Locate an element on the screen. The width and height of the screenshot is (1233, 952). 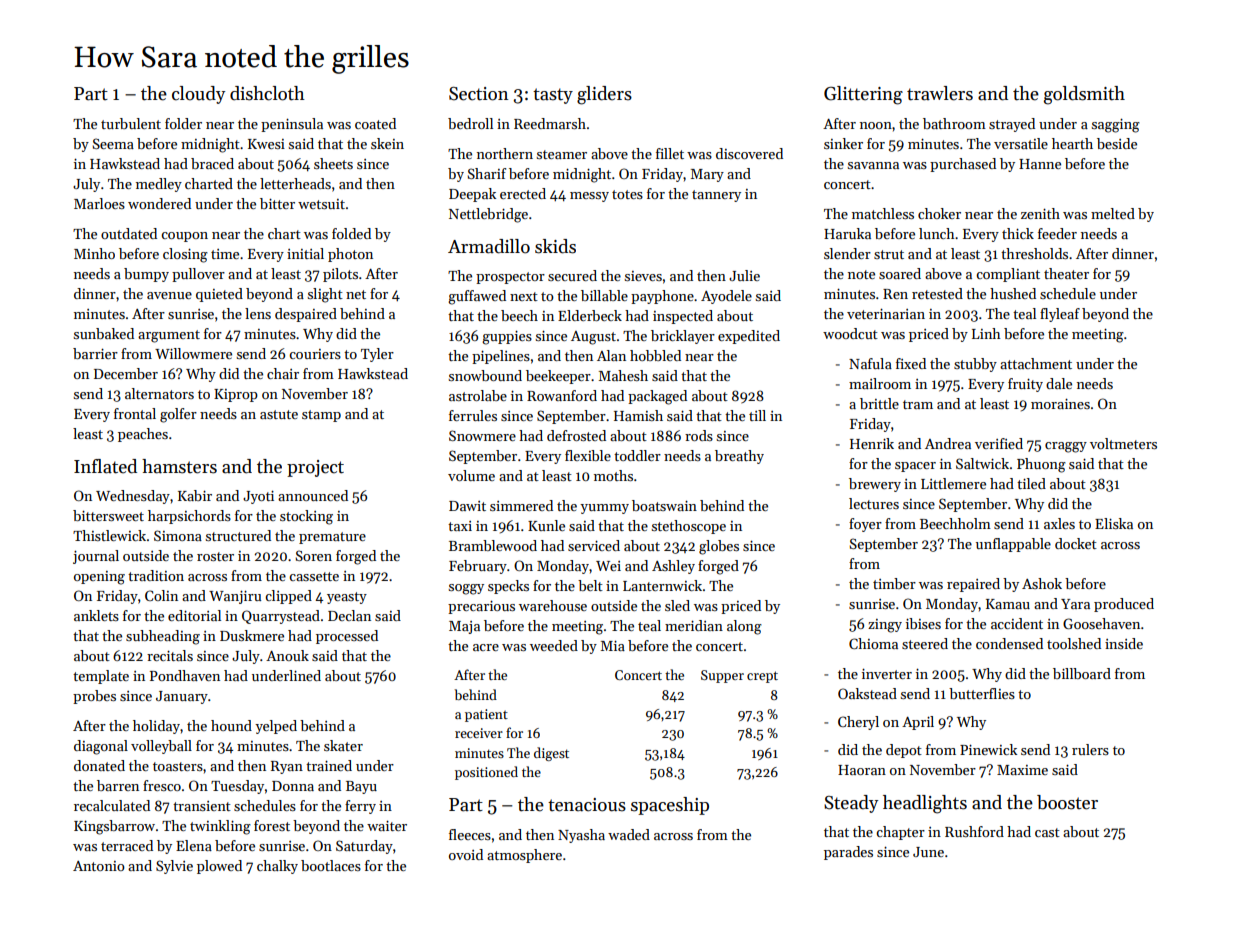
recalculated is located at coordinates (112, 805).
